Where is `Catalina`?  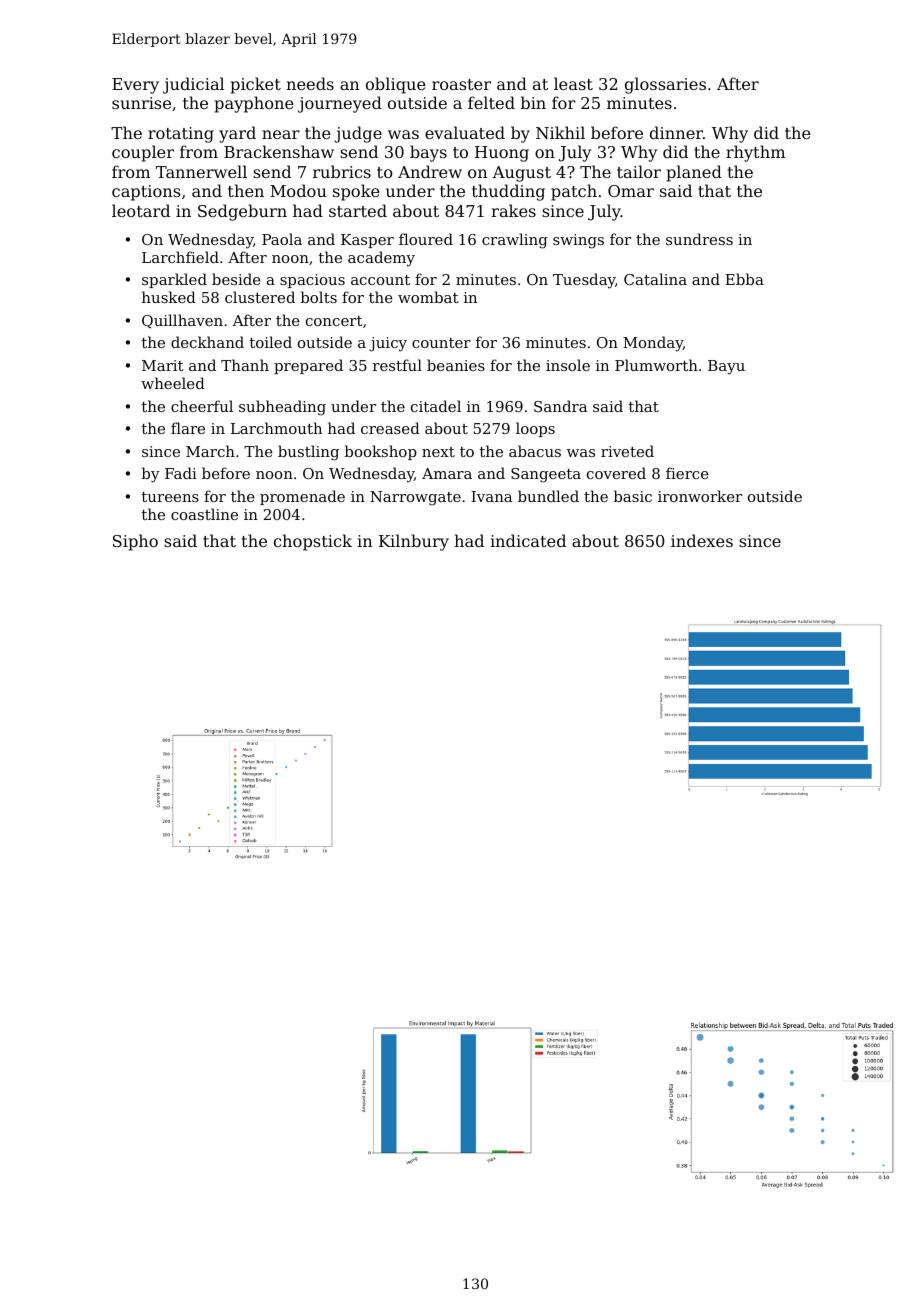 Catalina is located at coordinates (655, 279).
